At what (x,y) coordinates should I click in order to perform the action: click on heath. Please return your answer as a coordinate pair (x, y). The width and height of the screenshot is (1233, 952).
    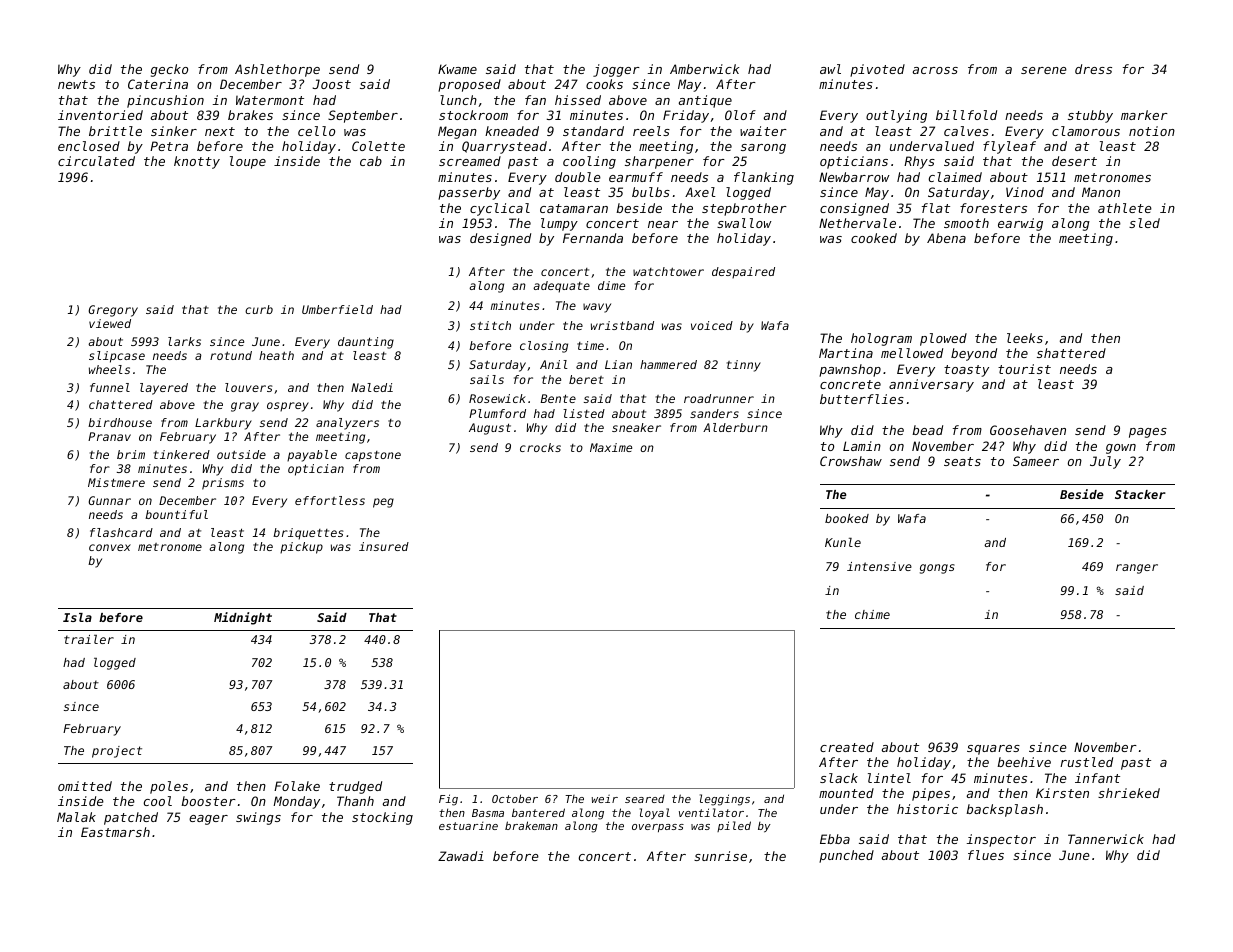
    Looking at the image, I should click on (276, 355).
